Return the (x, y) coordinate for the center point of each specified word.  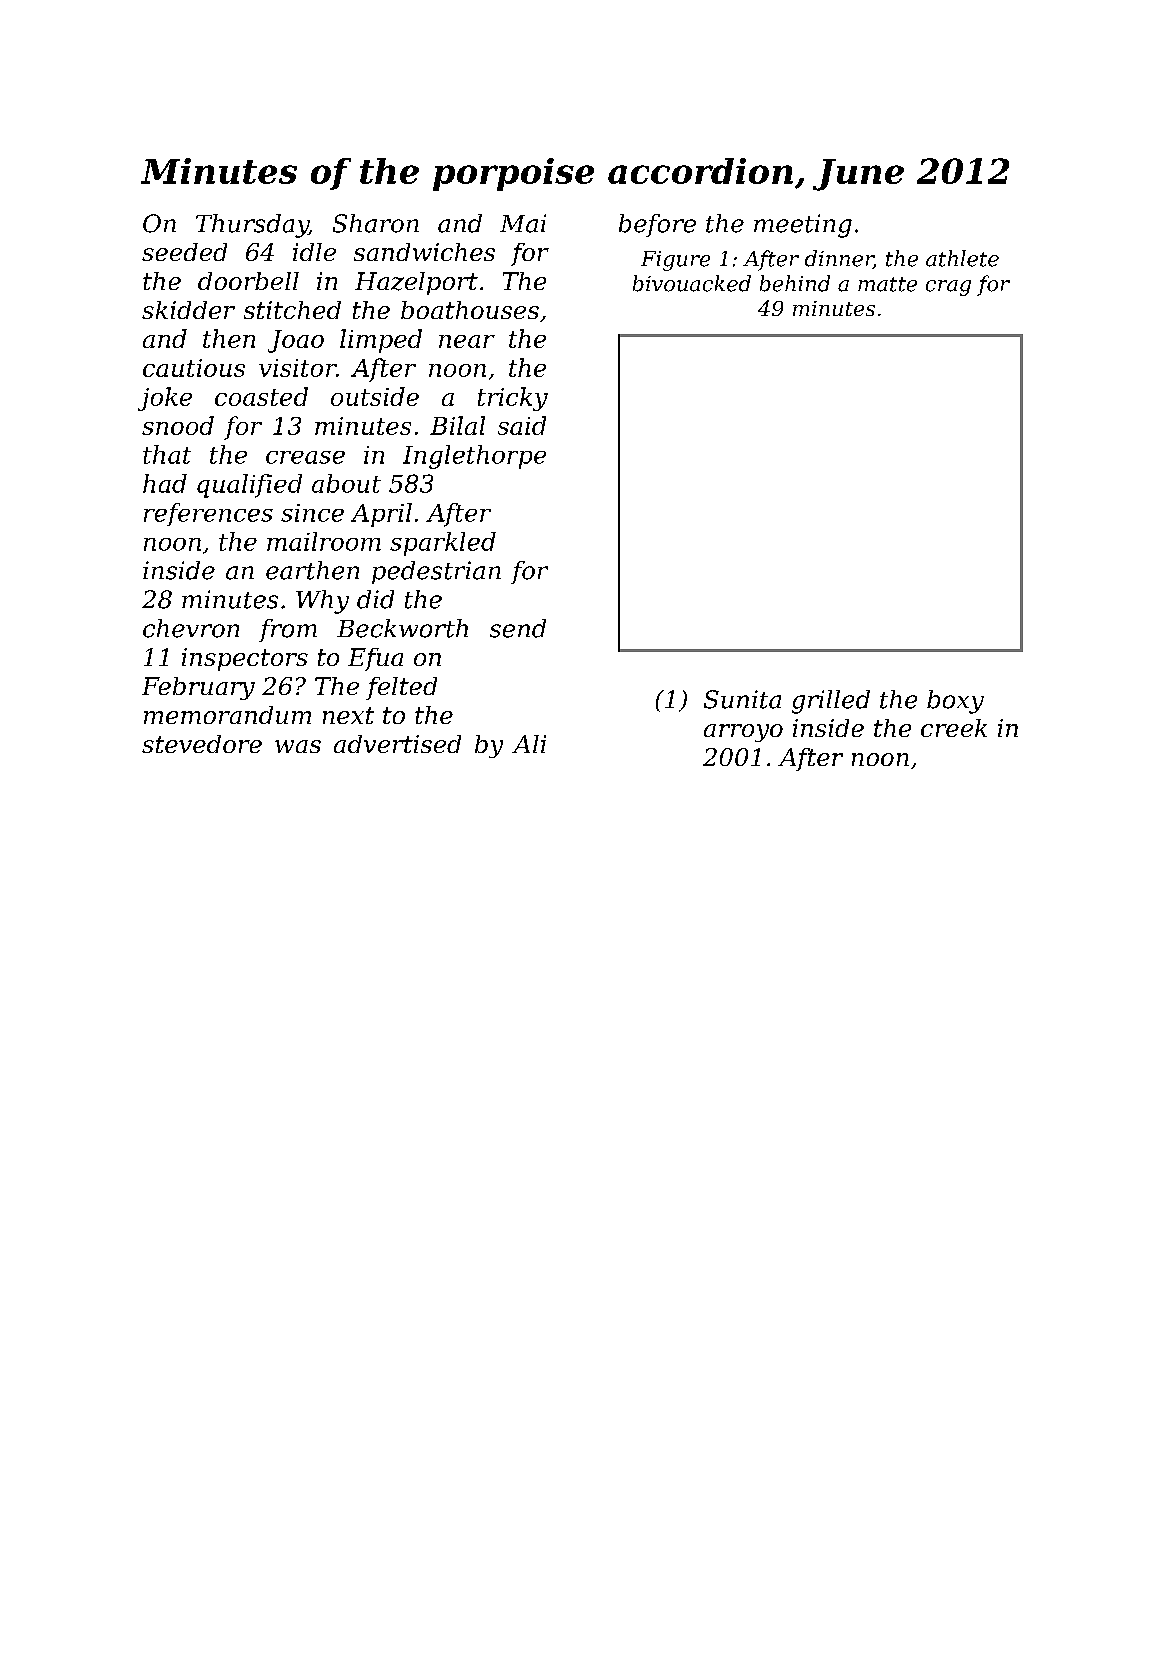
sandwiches (424, 252)
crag (948, 288)
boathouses (470, 310)
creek (954, 728)
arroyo (743, 733)
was (298, 746)
